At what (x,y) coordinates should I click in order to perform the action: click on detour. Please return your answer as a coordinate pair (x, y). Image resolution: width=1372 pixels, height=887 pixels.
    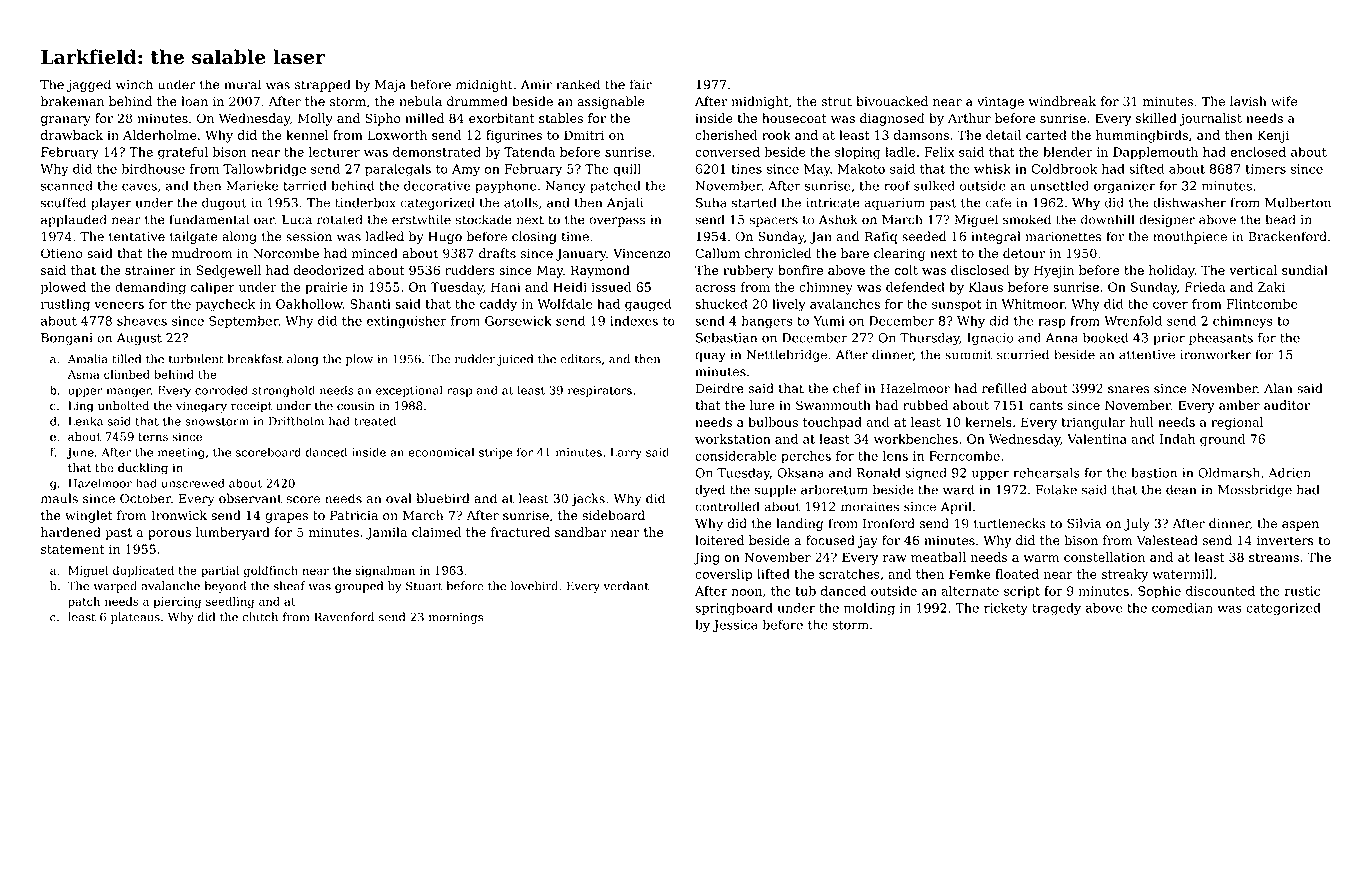
    Looking at the image, I should click on (1024, 253).
